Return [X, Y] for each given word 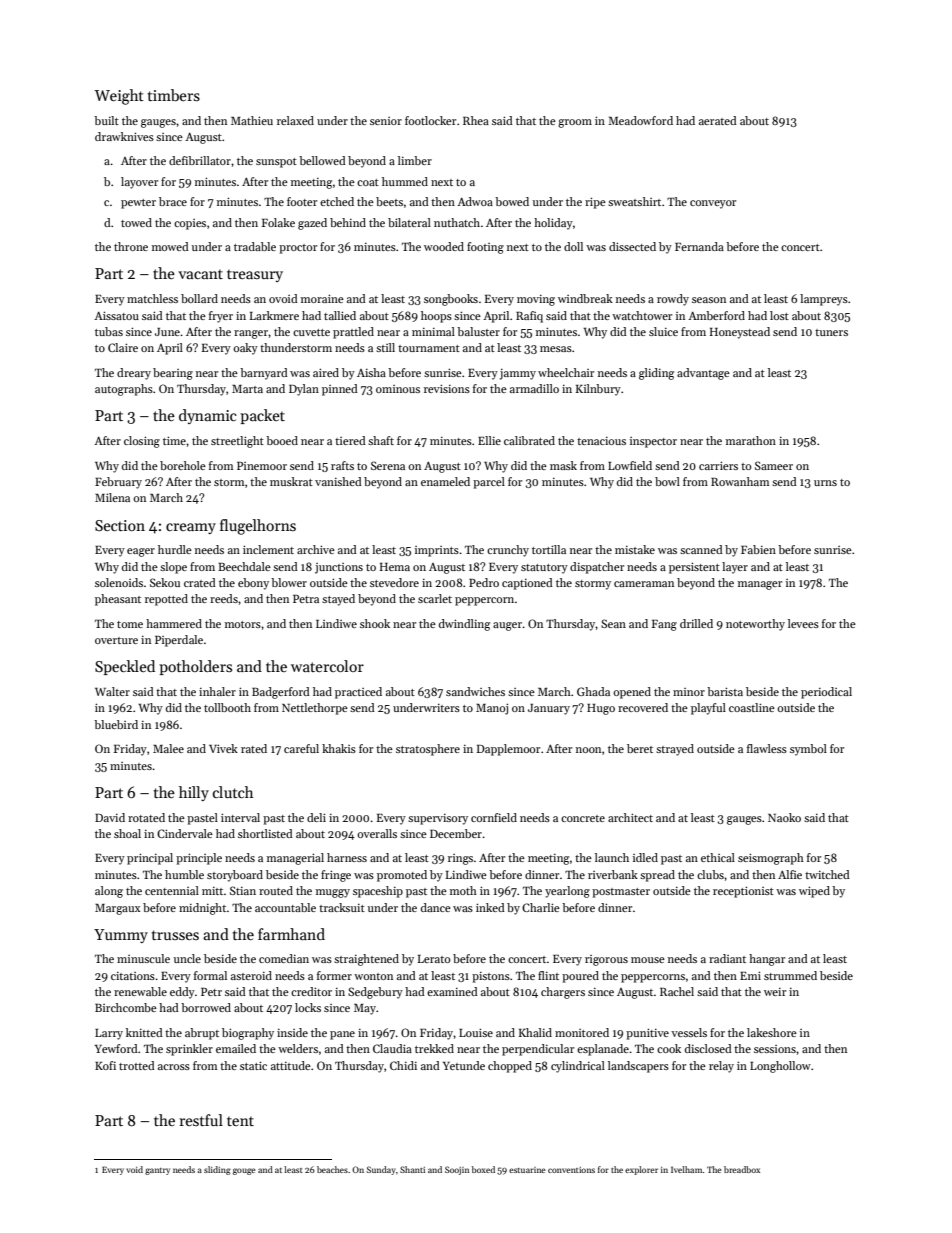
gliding [656, 374]
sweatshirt [634, 201]
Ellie [489, 440]
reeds [224, 598]
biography [248, 1034]
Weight [119, 97]
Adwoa [475, 201]
